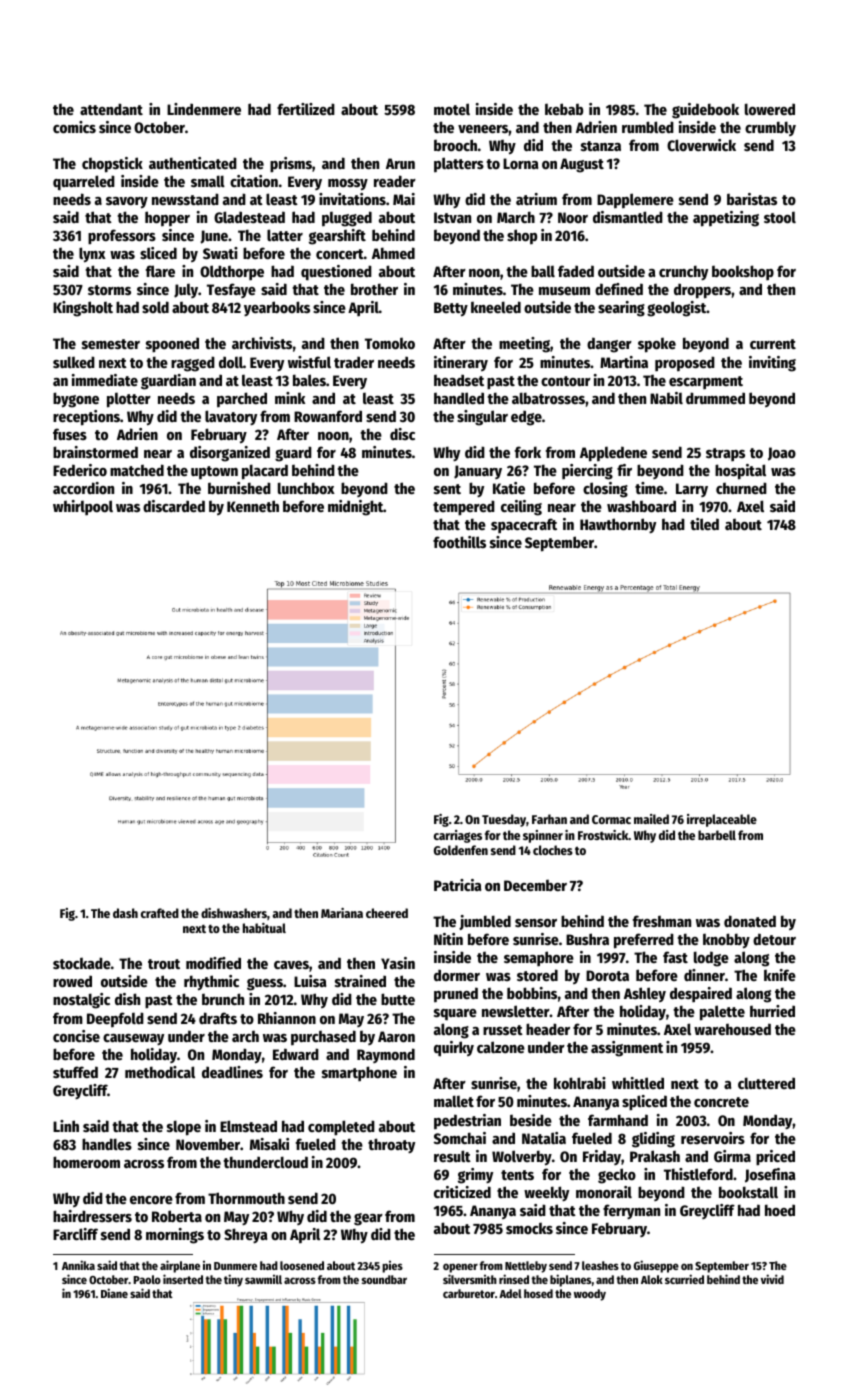 The width and height of the screenshot is (849, 1400). What do you see at coordinates (83, 507) in the screenshot?
I see `whirlpool` at bounding box center [83, 507].
